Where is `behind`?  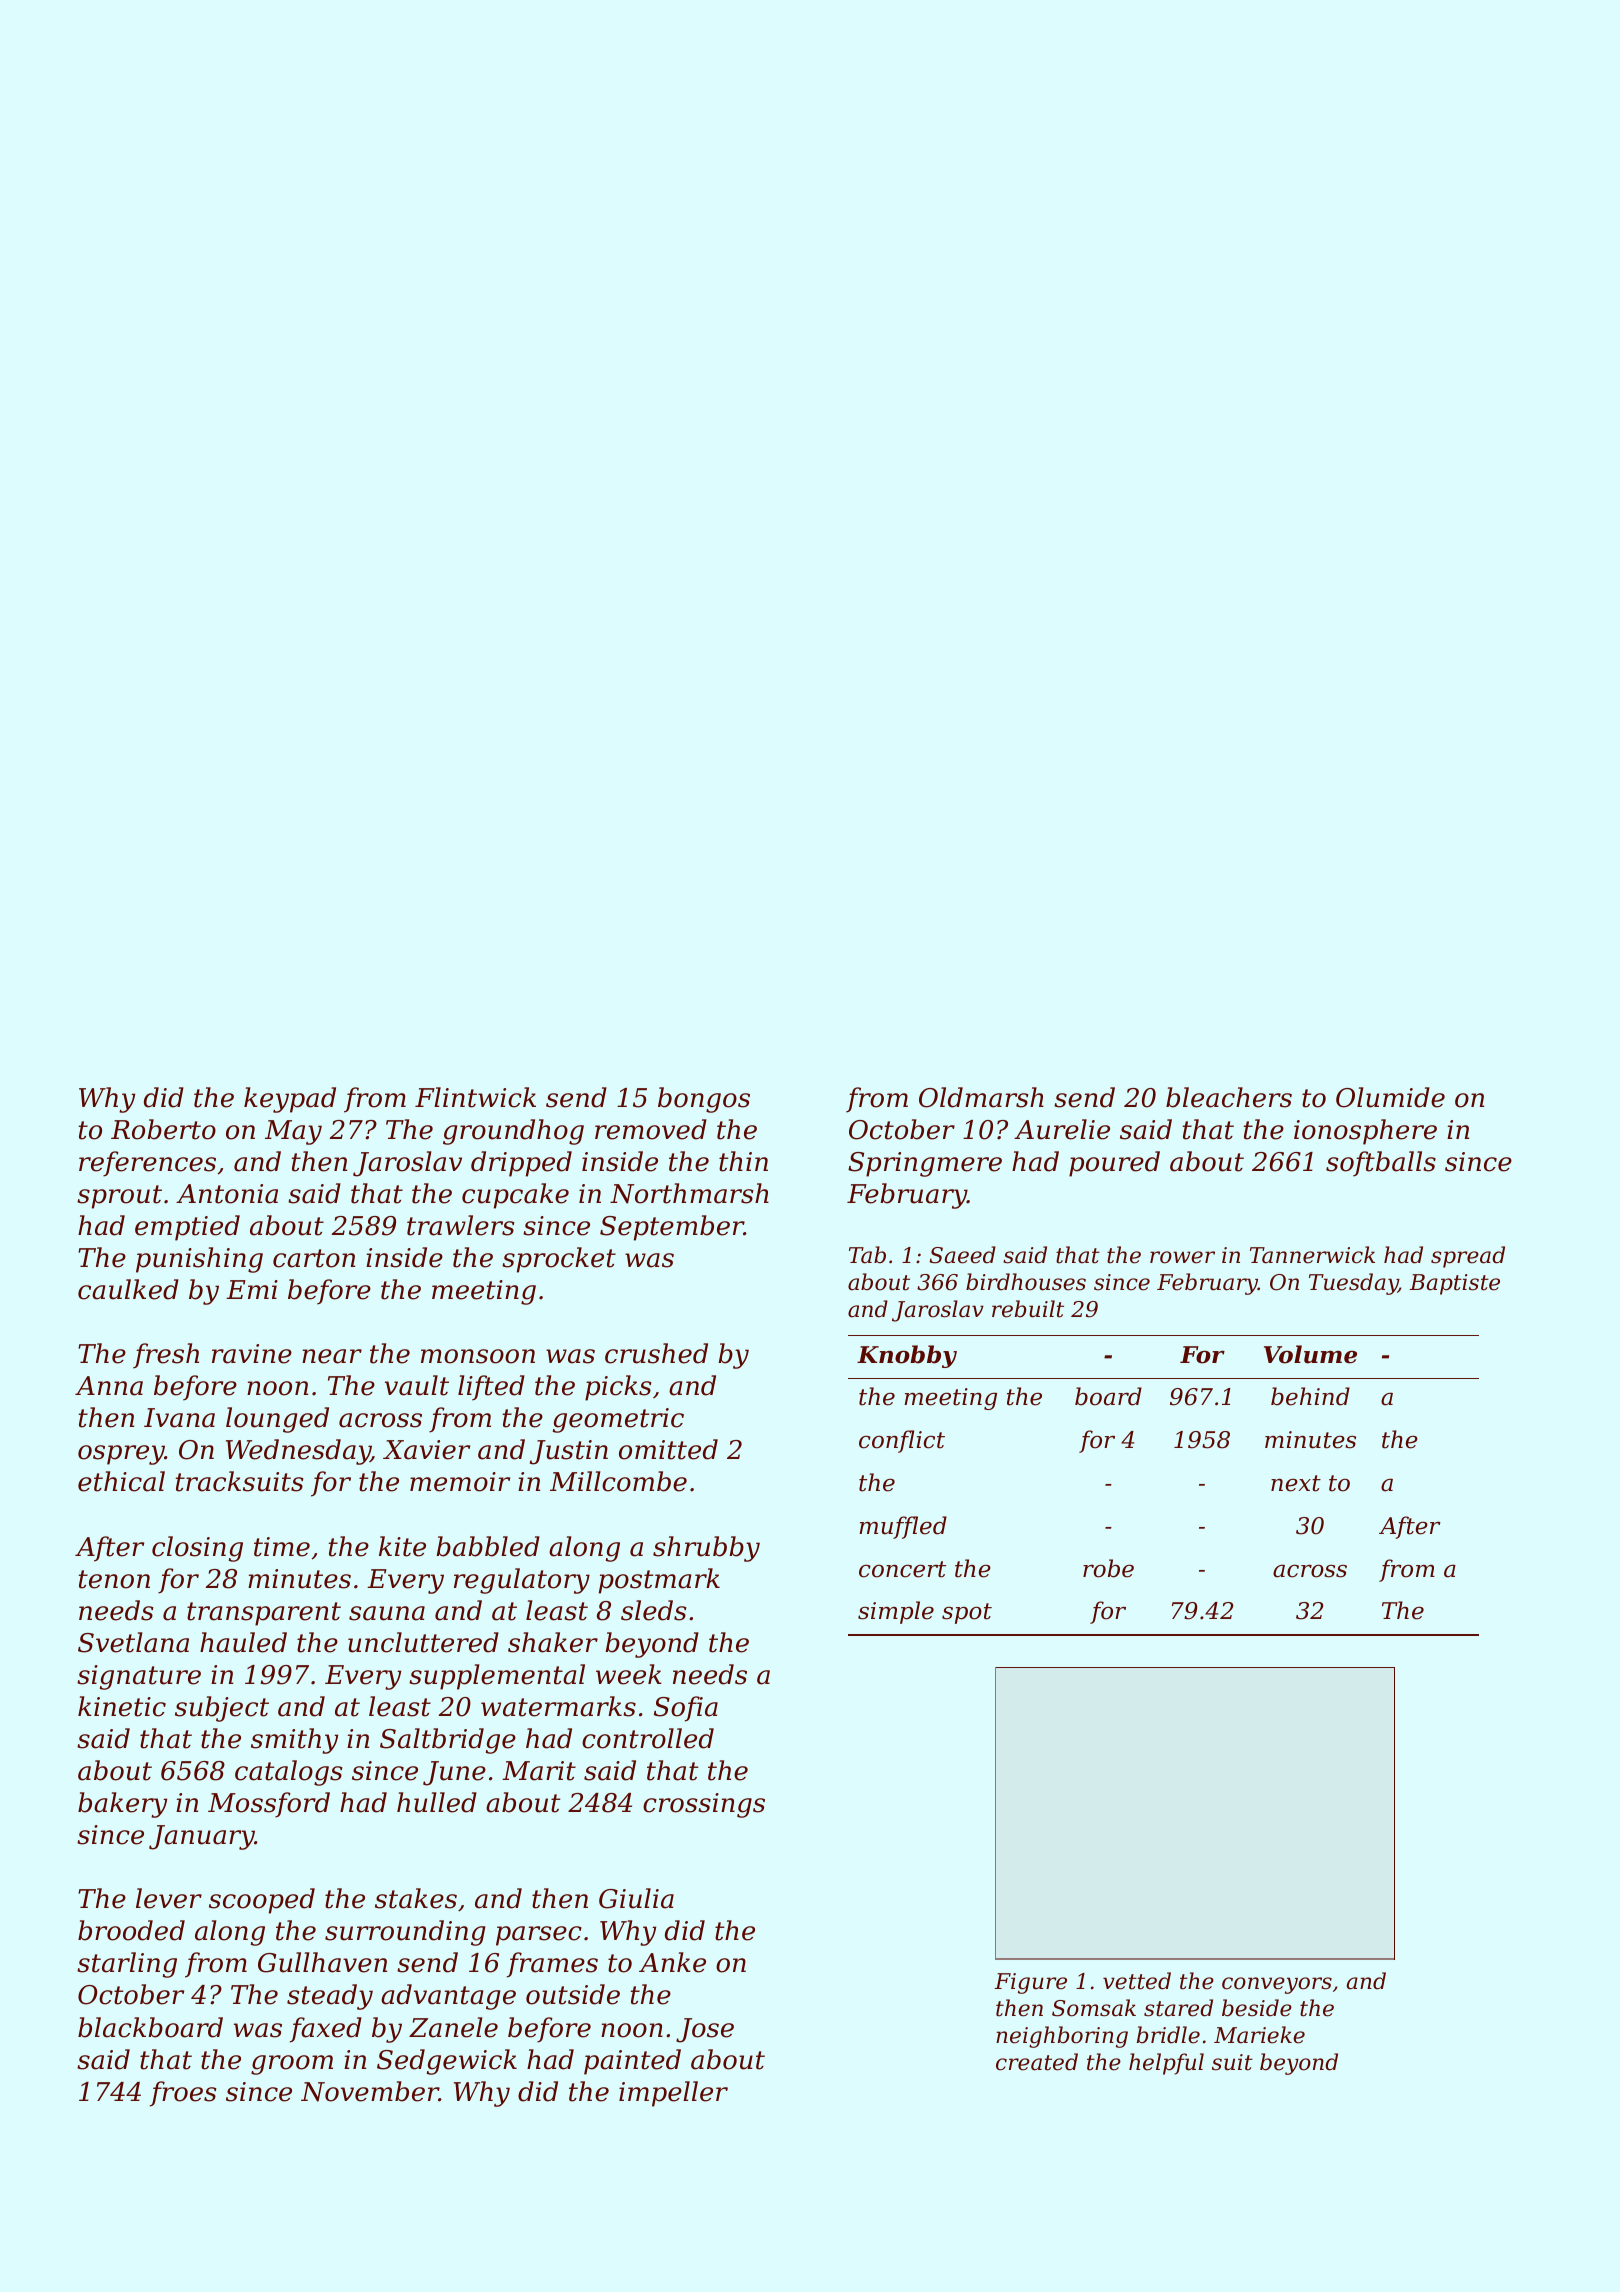 behind is located at coordinates (1310, 1396).
